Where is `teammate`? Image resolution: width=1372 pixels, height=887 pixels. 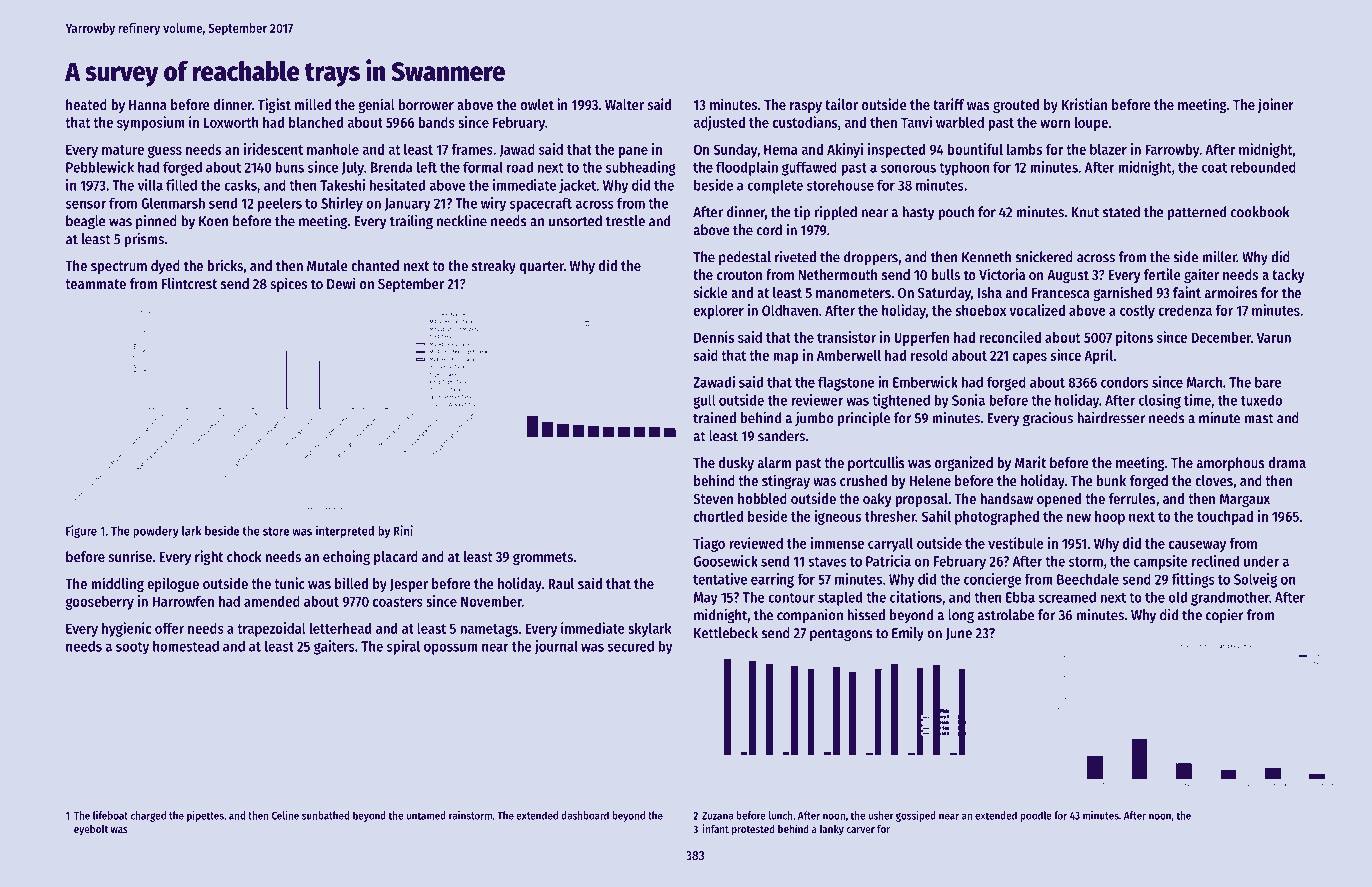
teammate is located at coordinates (95, 284).
